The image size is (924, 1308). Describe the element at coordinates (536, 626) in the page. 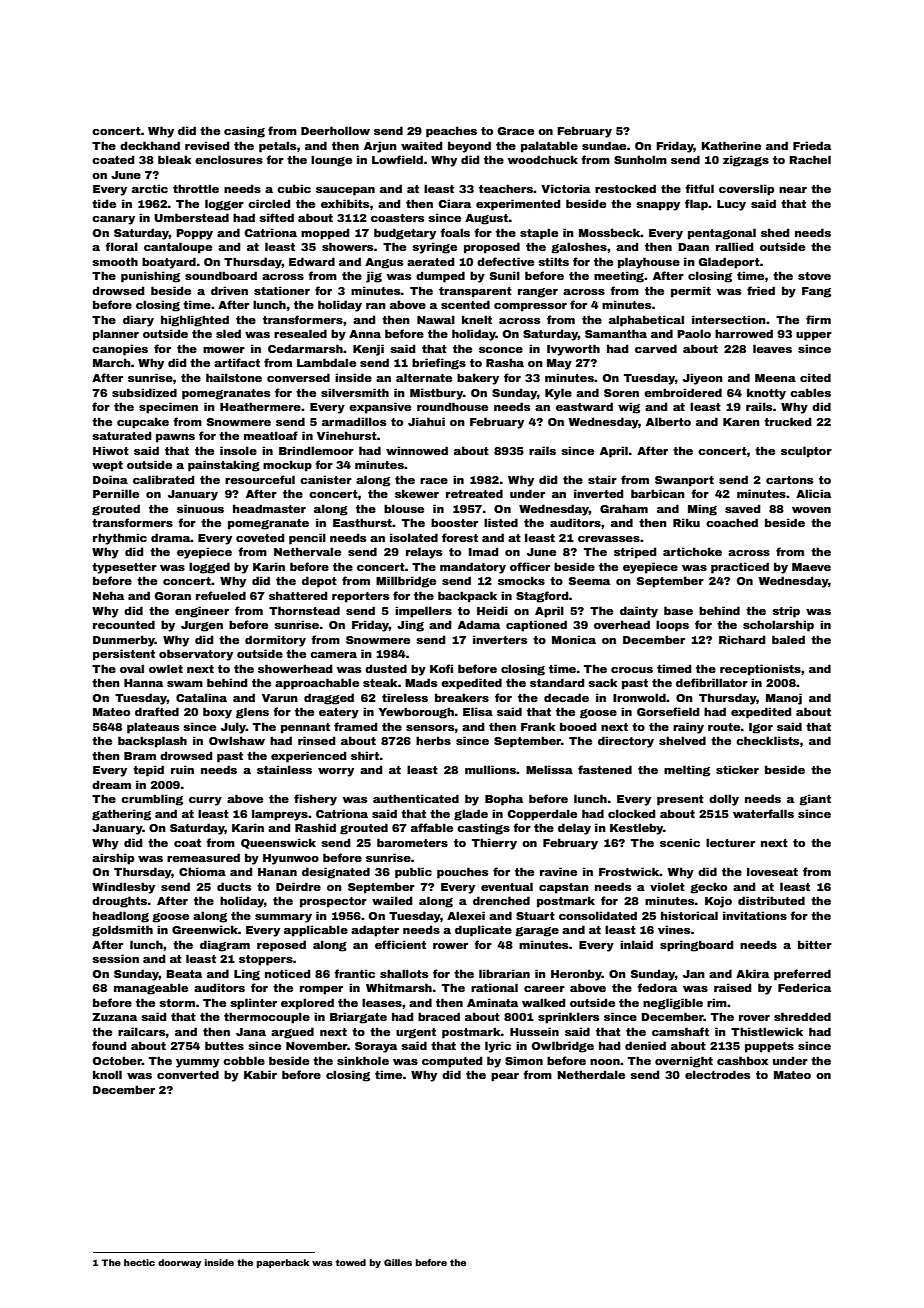

I see `captioned` at that location.
